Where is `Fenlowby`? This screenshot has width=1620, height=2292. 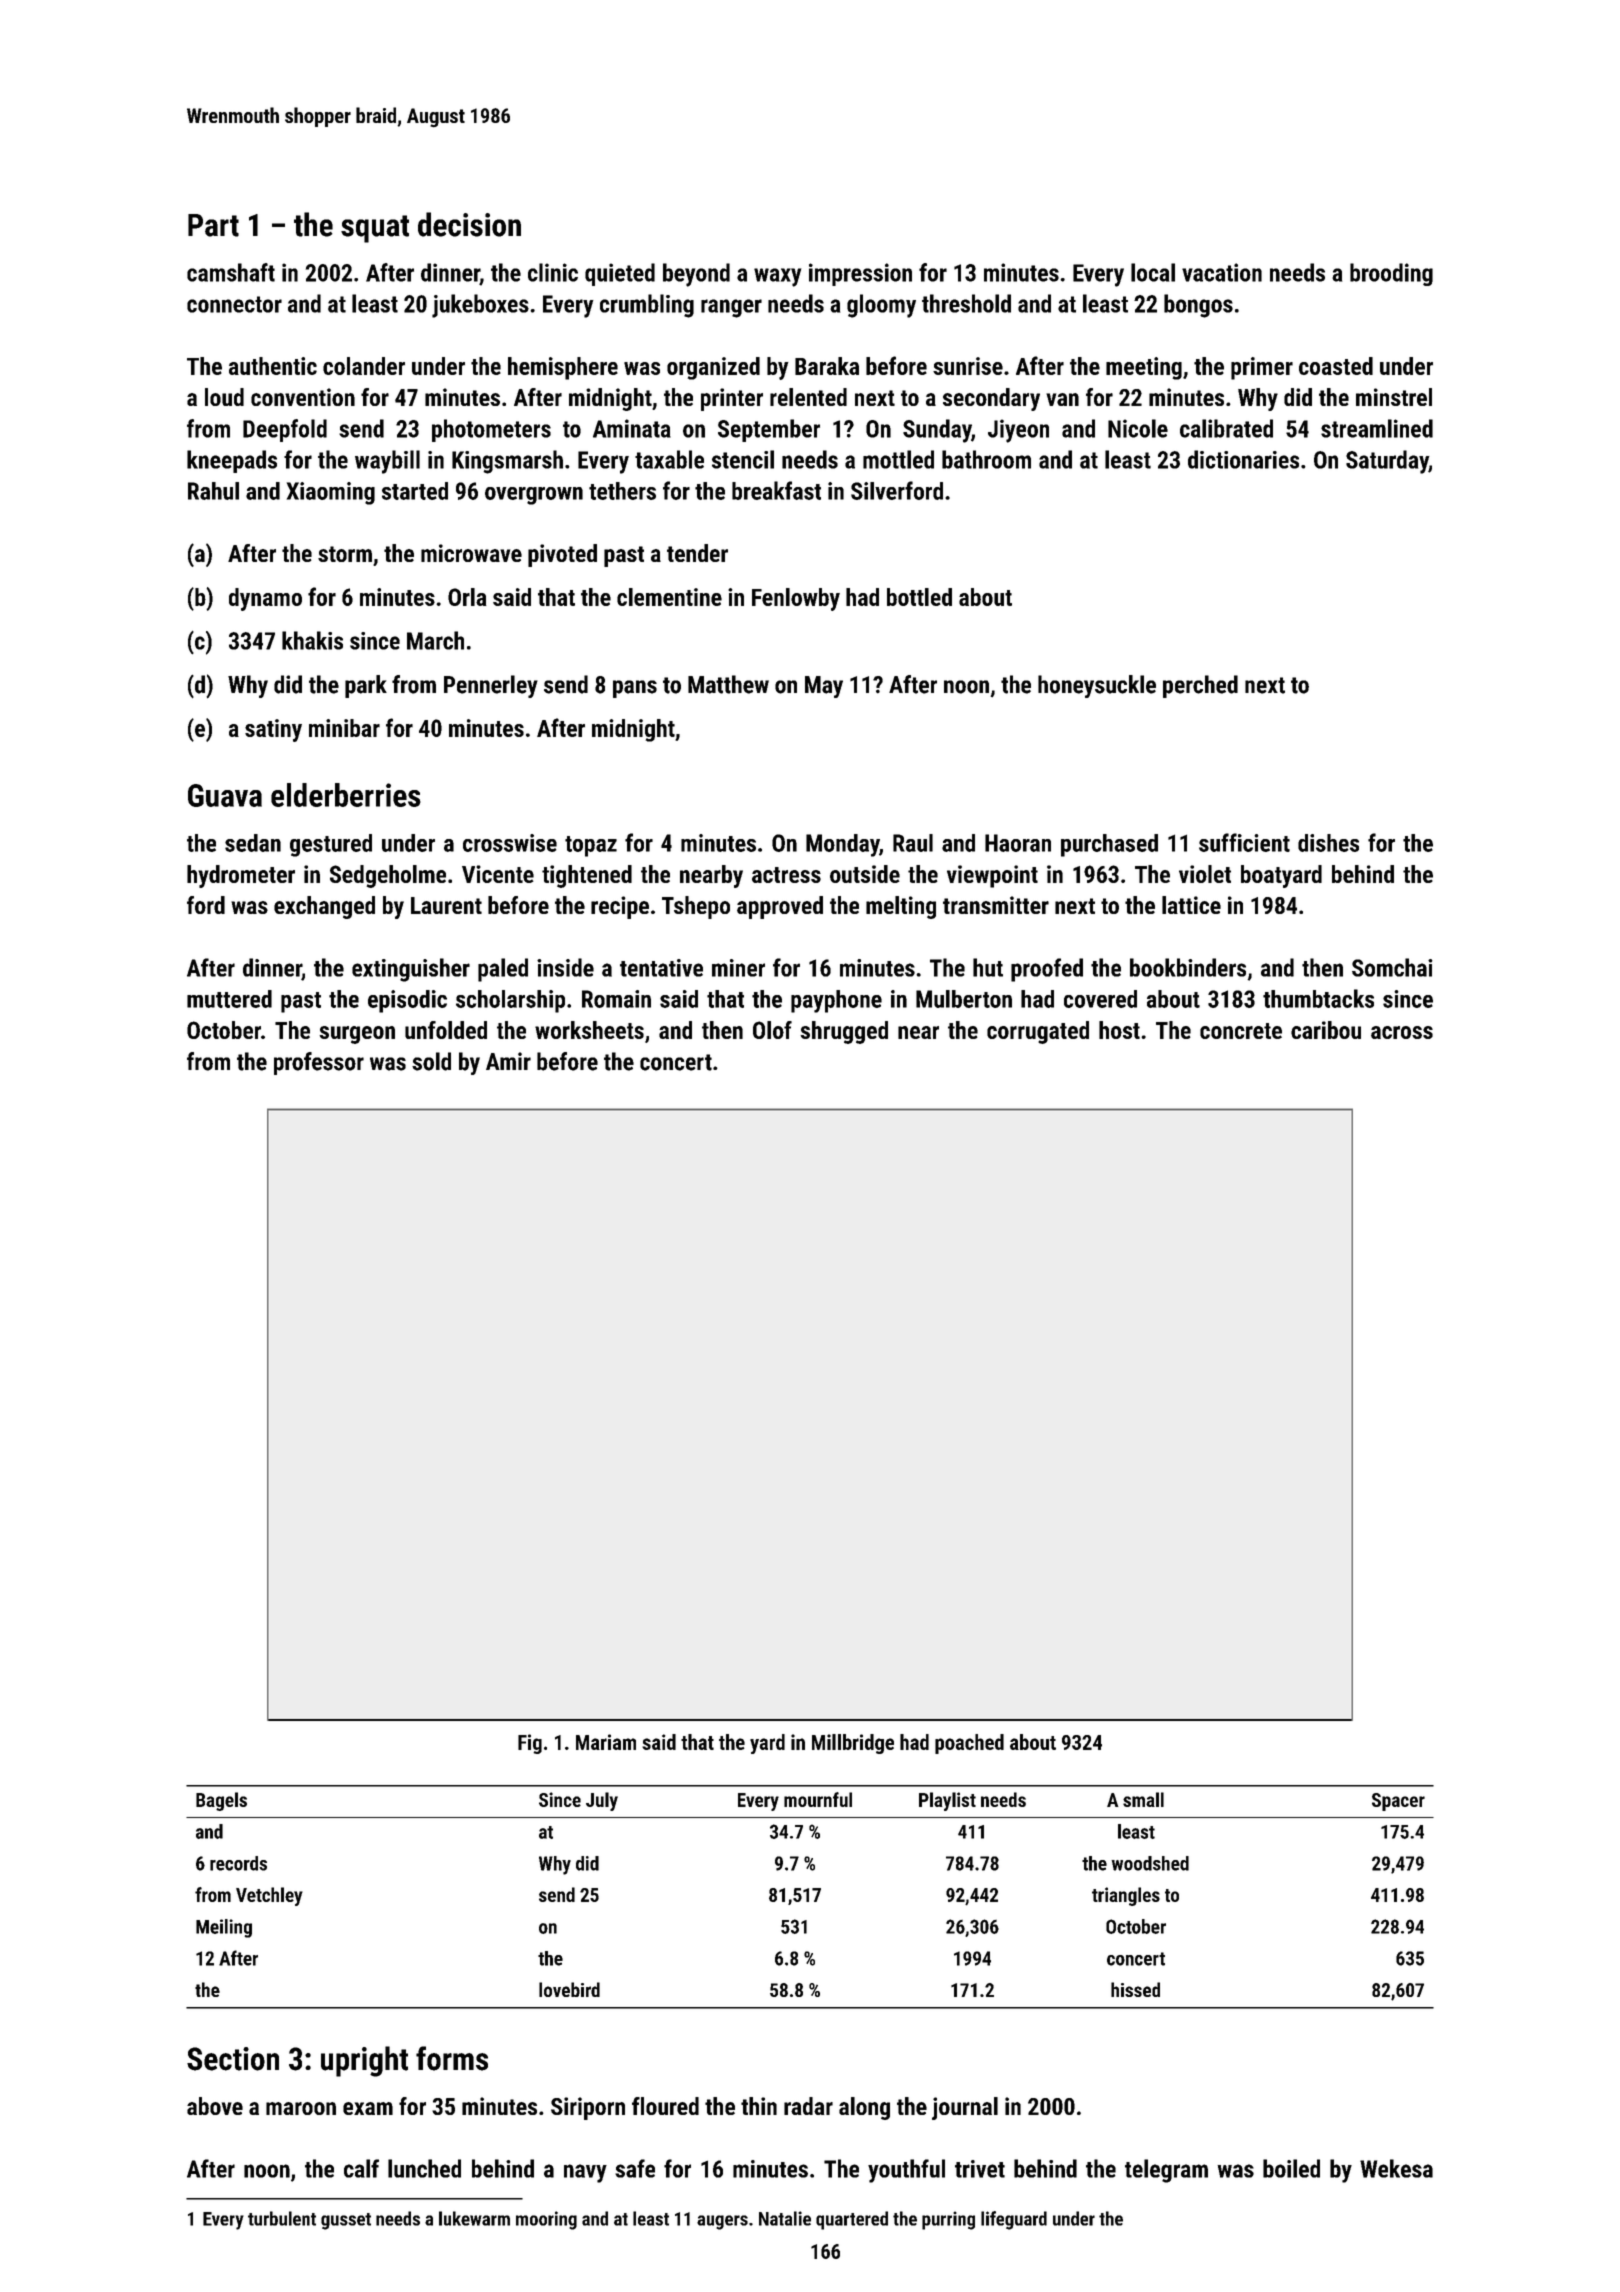
Fenlowby is located at coordinates (796, 599).
